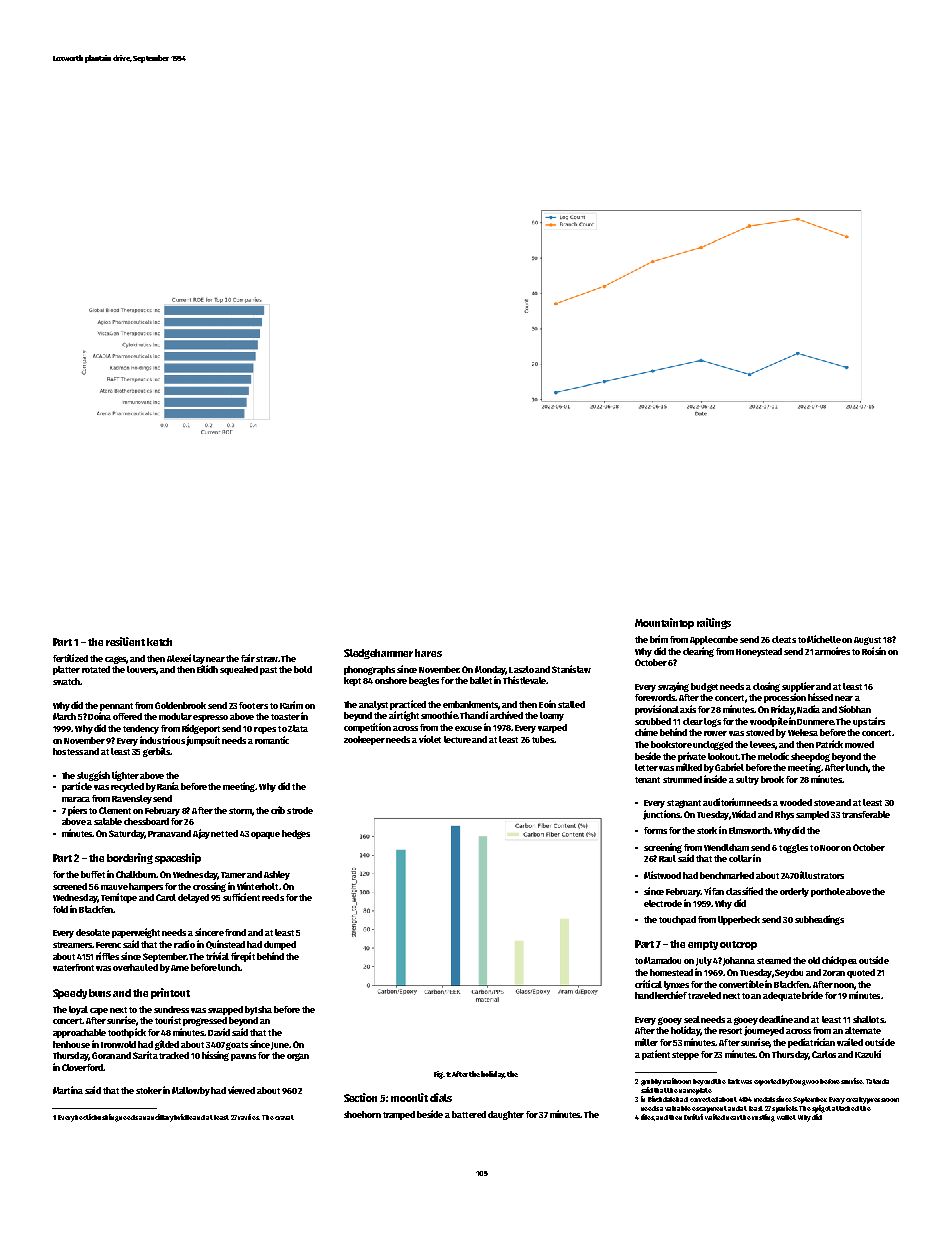 This image has height=1233, width=952. What do you see at coordinates (125, 641) in the image?
I see `resilient` at bounding box center [125, 641].
